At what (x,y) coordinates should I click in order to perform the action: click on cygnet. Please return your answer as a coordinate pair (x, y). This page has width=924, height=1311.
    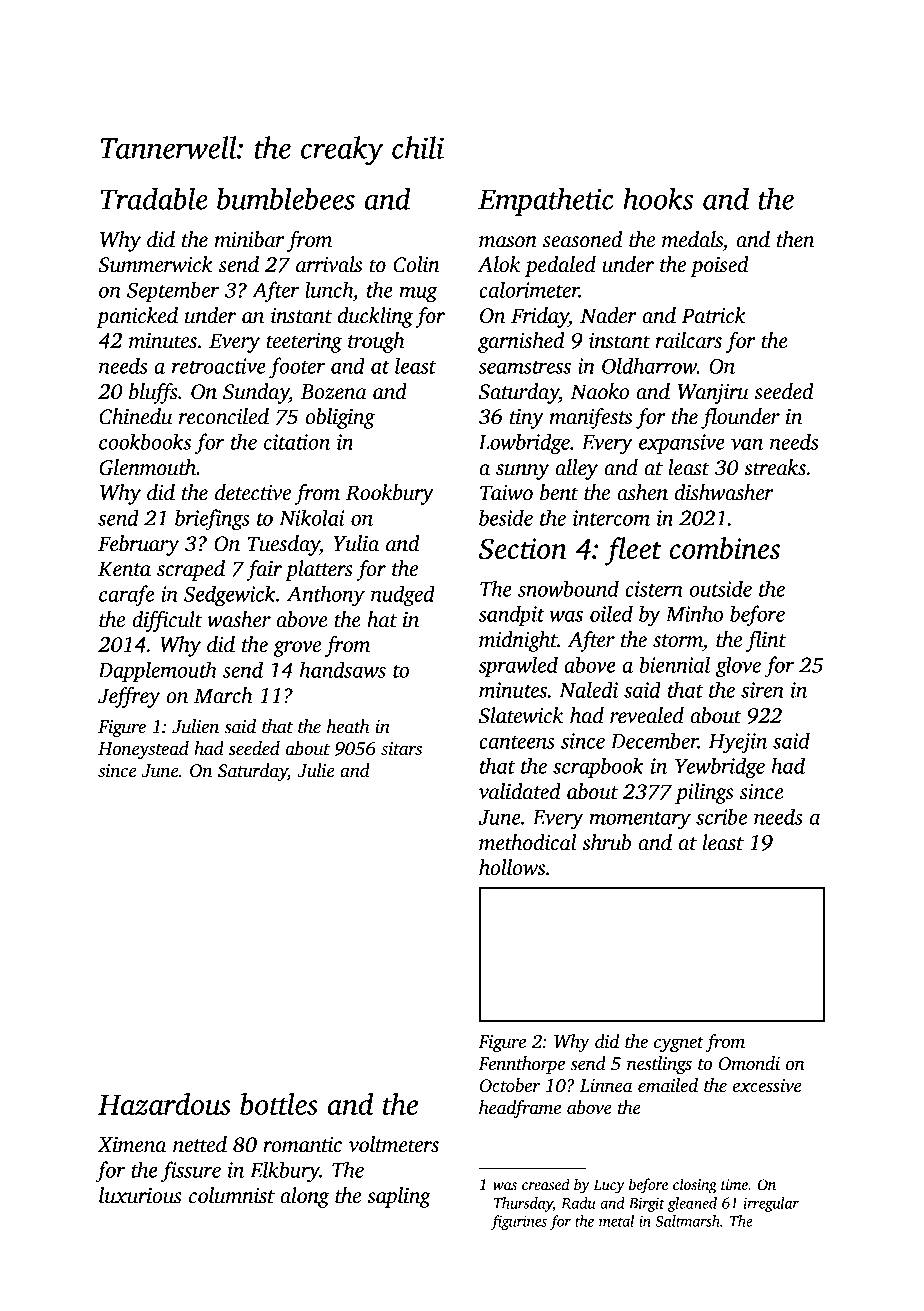
    Looking at the image, I should click on (679, 1044).
